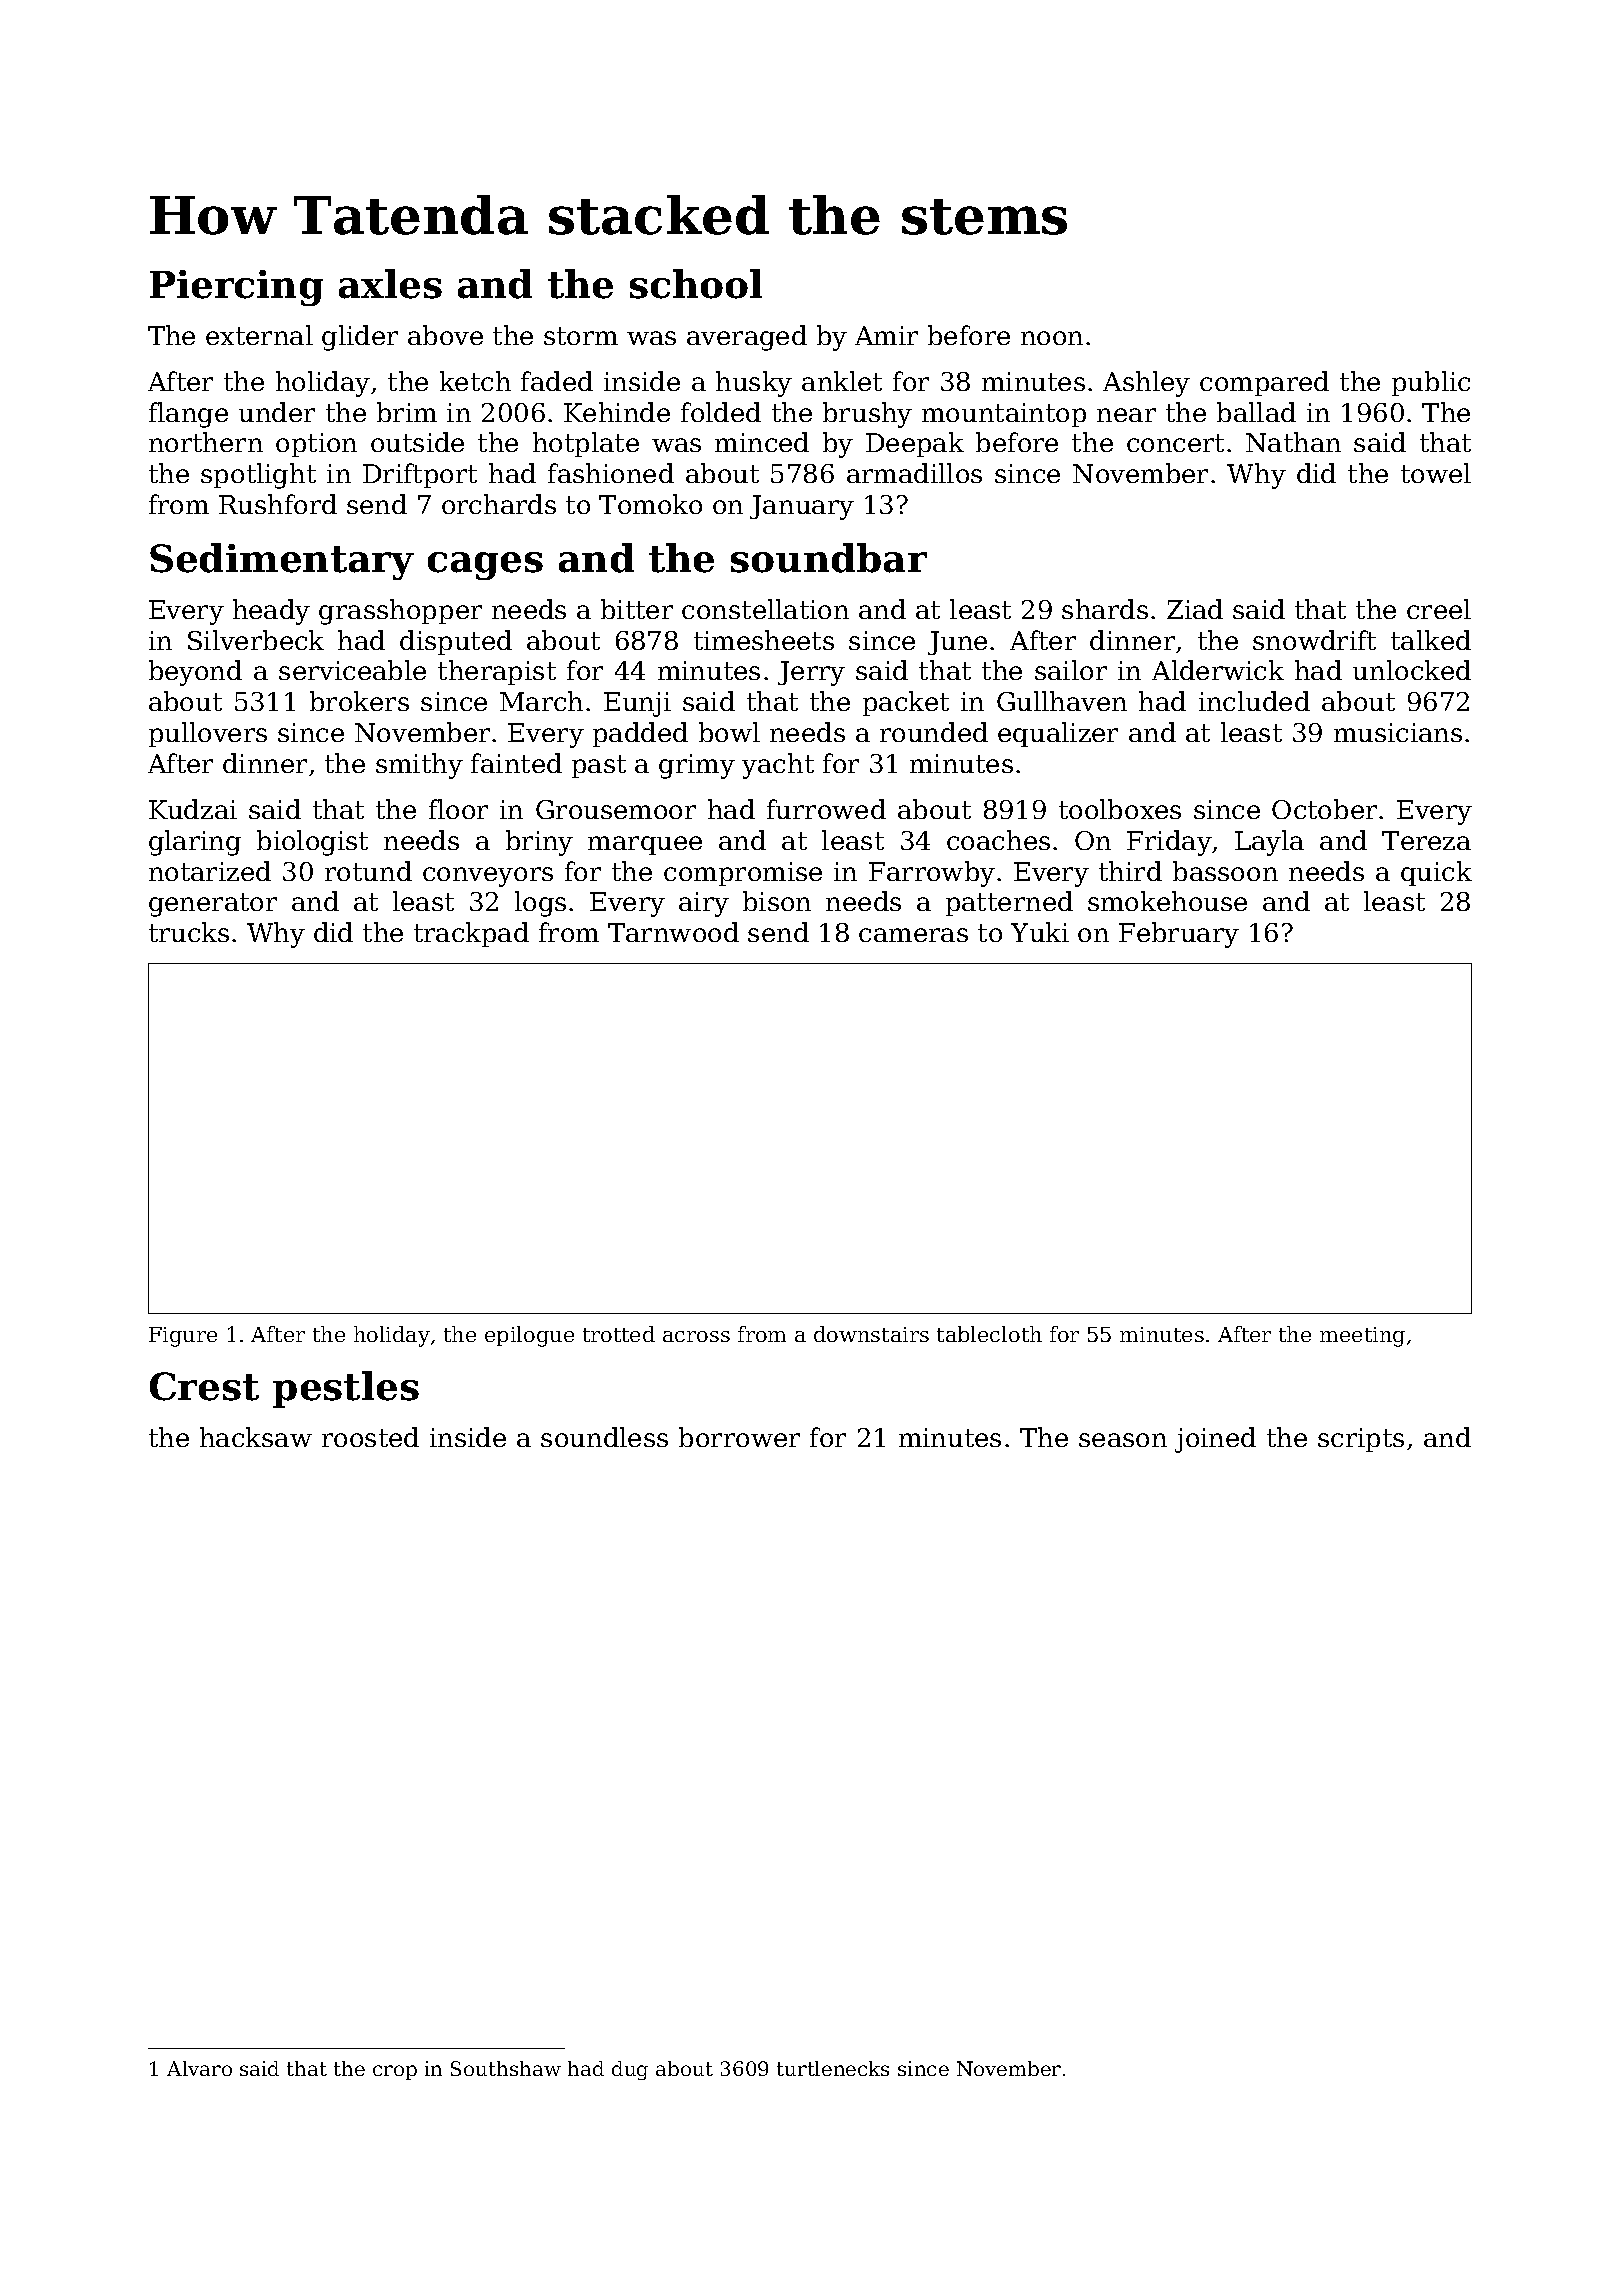  Describe the element at coordinates (1215, 1440) in the screenshot. I see `joined` at that location.
